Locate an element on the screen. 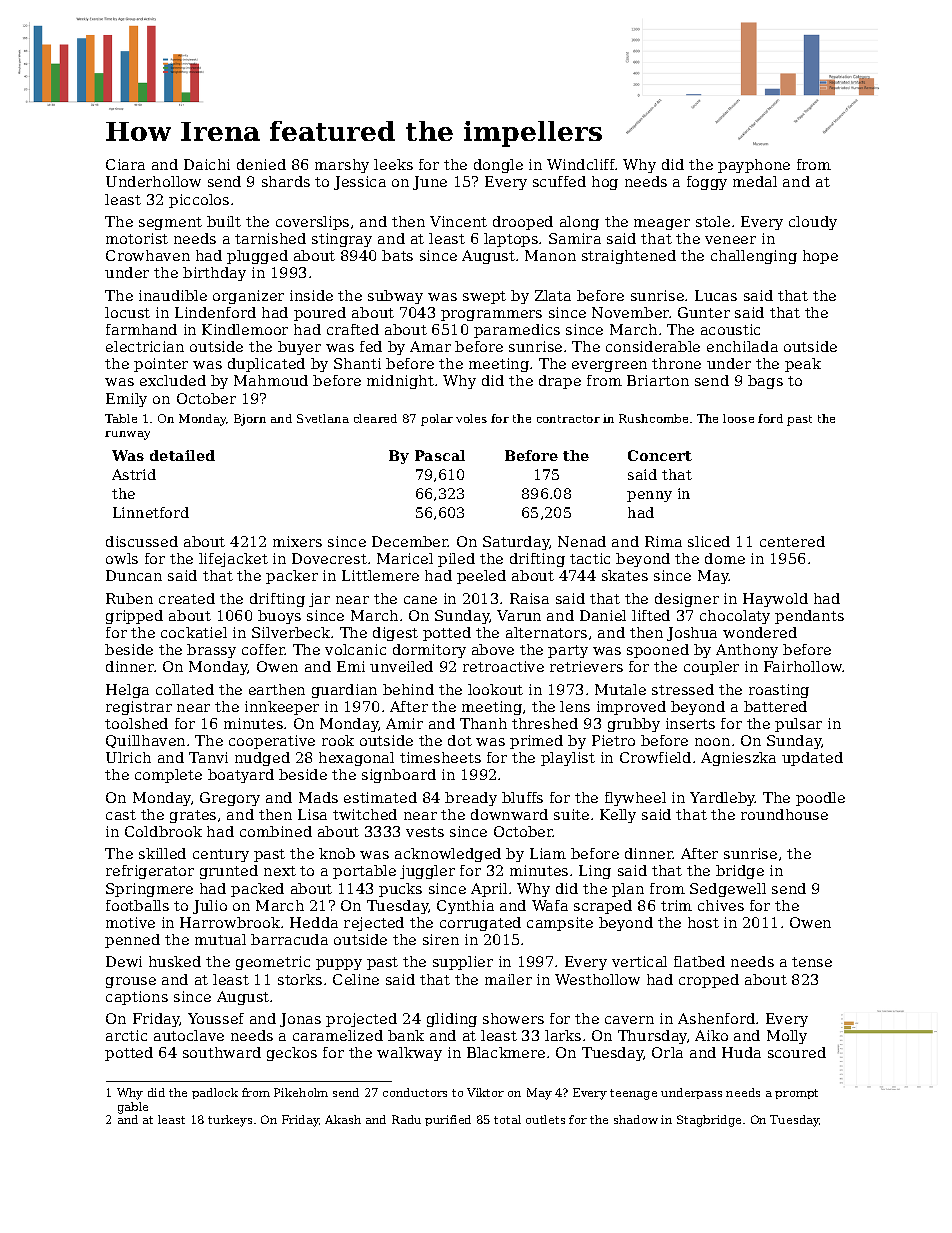 This screenshot has width=952, height=1233. Sedgewell is located at coordinates (728, 890).
